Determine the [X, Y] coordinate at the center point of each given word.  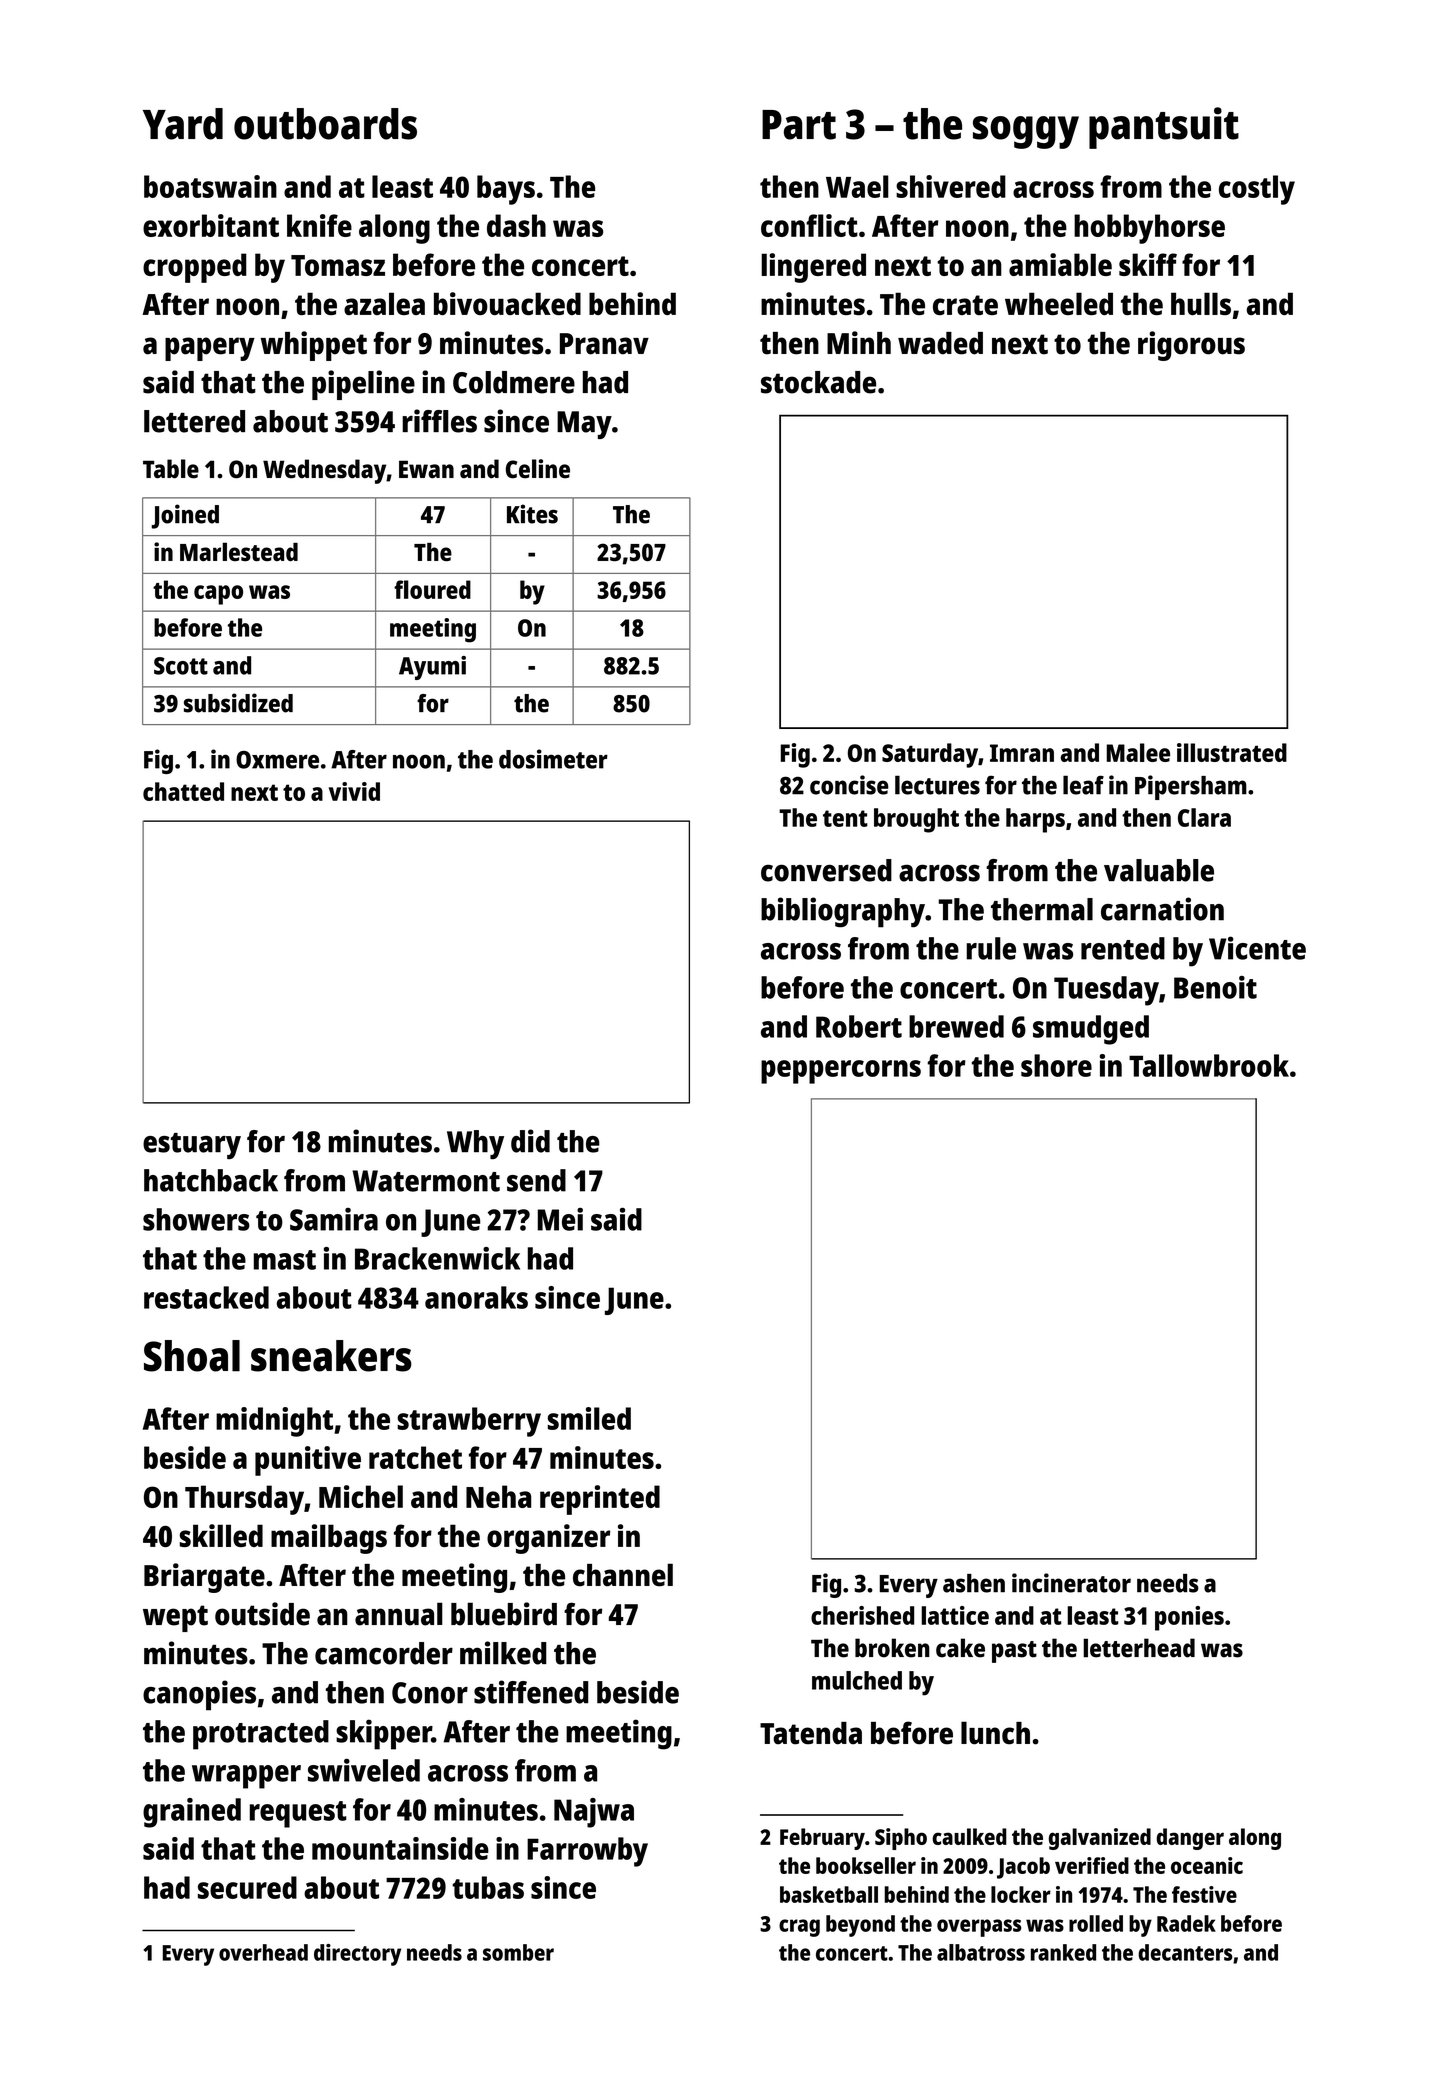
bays [506, 190]
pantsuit [1164, 128]
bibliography [843, 912]
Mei [560, 1219]
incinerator [1071, 1583]
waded [940, 343]
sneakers [331, 1356]
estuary [192, 1146]
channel [623, 1575]
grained [192, 1813]
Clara [1204, 817]
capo [218, 595]
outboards [325, 124]
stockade [818, 382]
